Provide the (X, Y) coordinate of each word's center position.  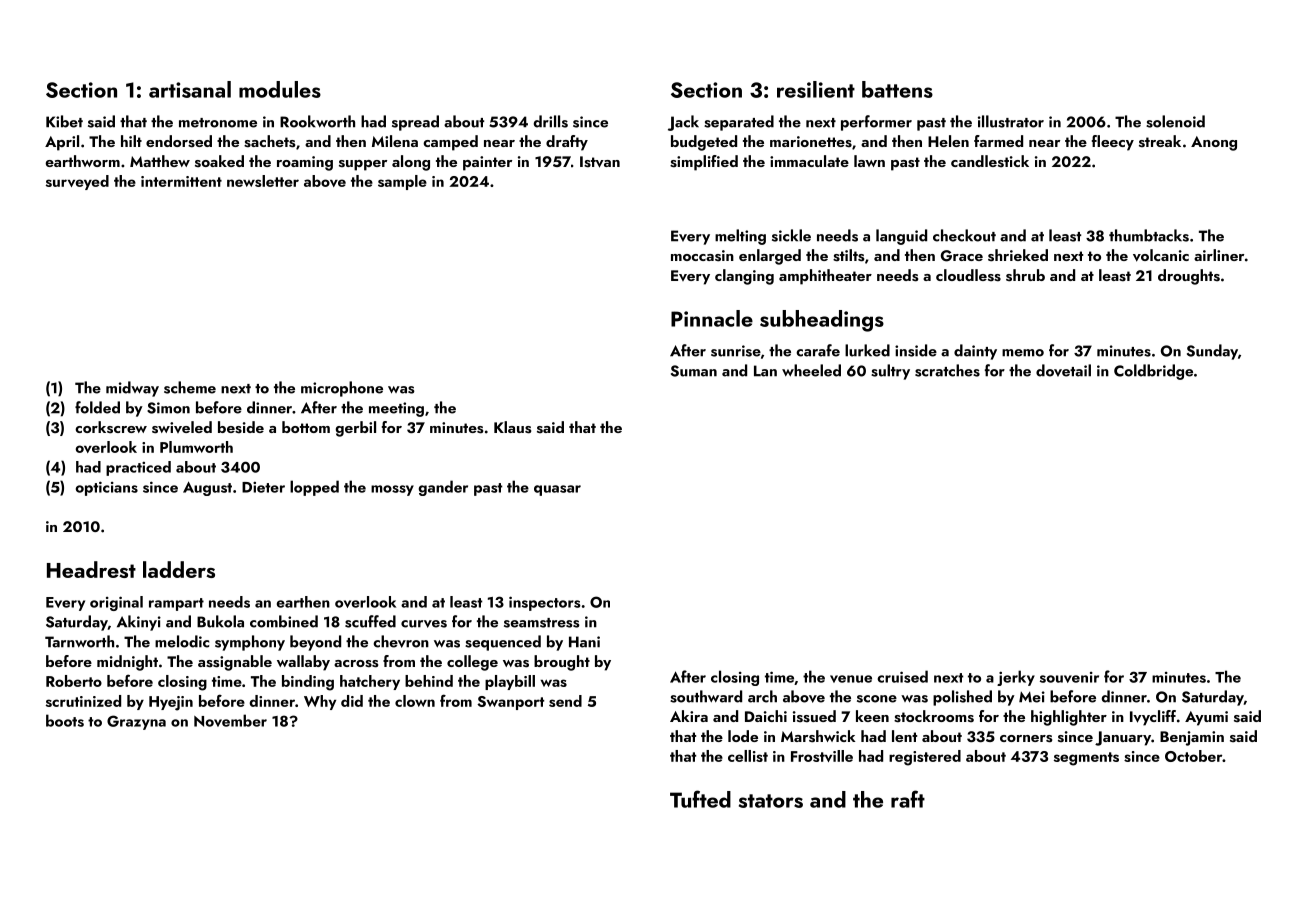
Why (320, 702)
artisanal (190, 89)
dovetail (1063, 370)
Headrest (91, 569)
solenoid (1175, 121)
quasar (557, 490)
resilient (816, 89)
